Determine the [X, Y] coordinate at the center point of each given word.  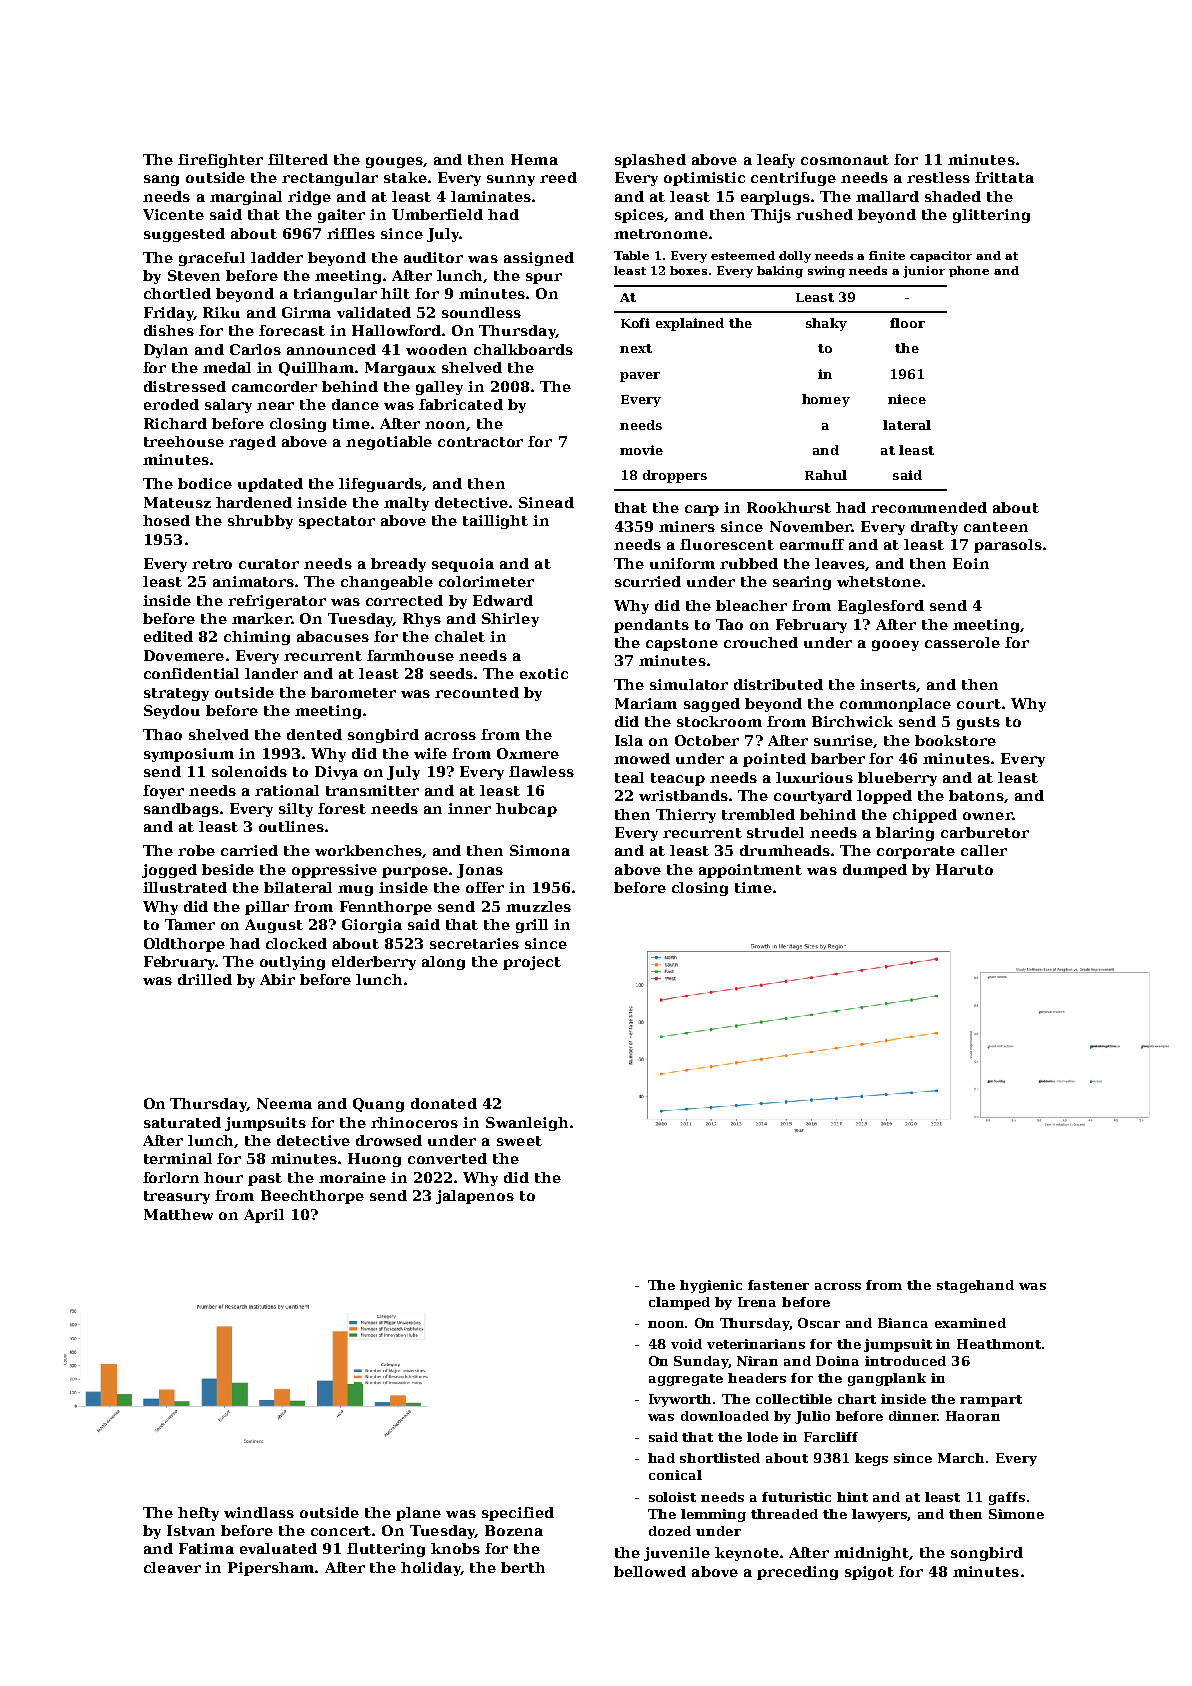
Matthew [178, 1214]
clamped [679, 1303]
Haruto [964, 869]
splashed [650, 161]
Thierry [686, 816]
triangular [335, 295]
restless [938, 177]
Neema [284, 1103]
